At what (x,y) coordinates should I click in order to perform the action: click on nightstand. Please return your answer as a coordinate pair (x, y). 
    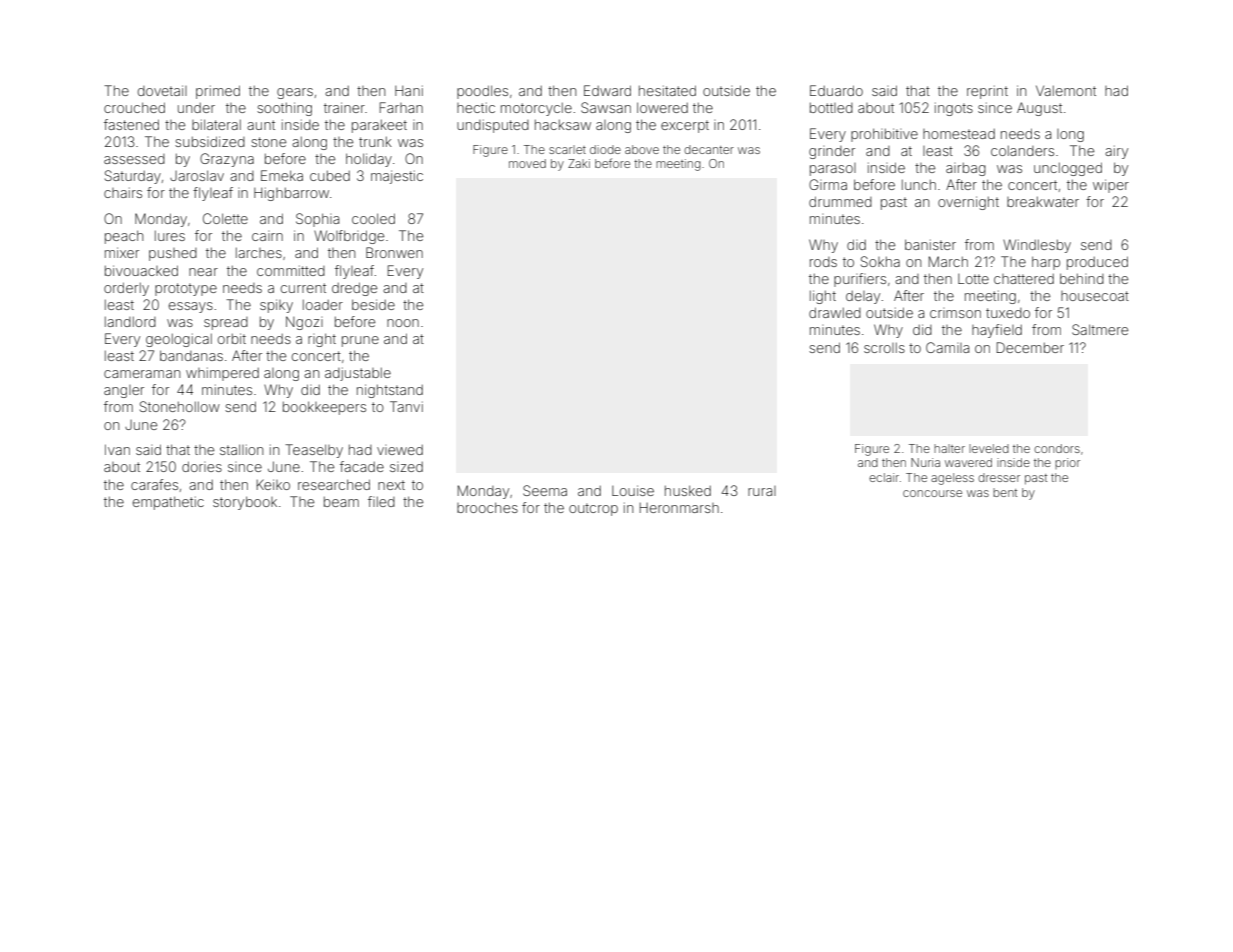
    Looking at the image, I should click on (390, 391).
